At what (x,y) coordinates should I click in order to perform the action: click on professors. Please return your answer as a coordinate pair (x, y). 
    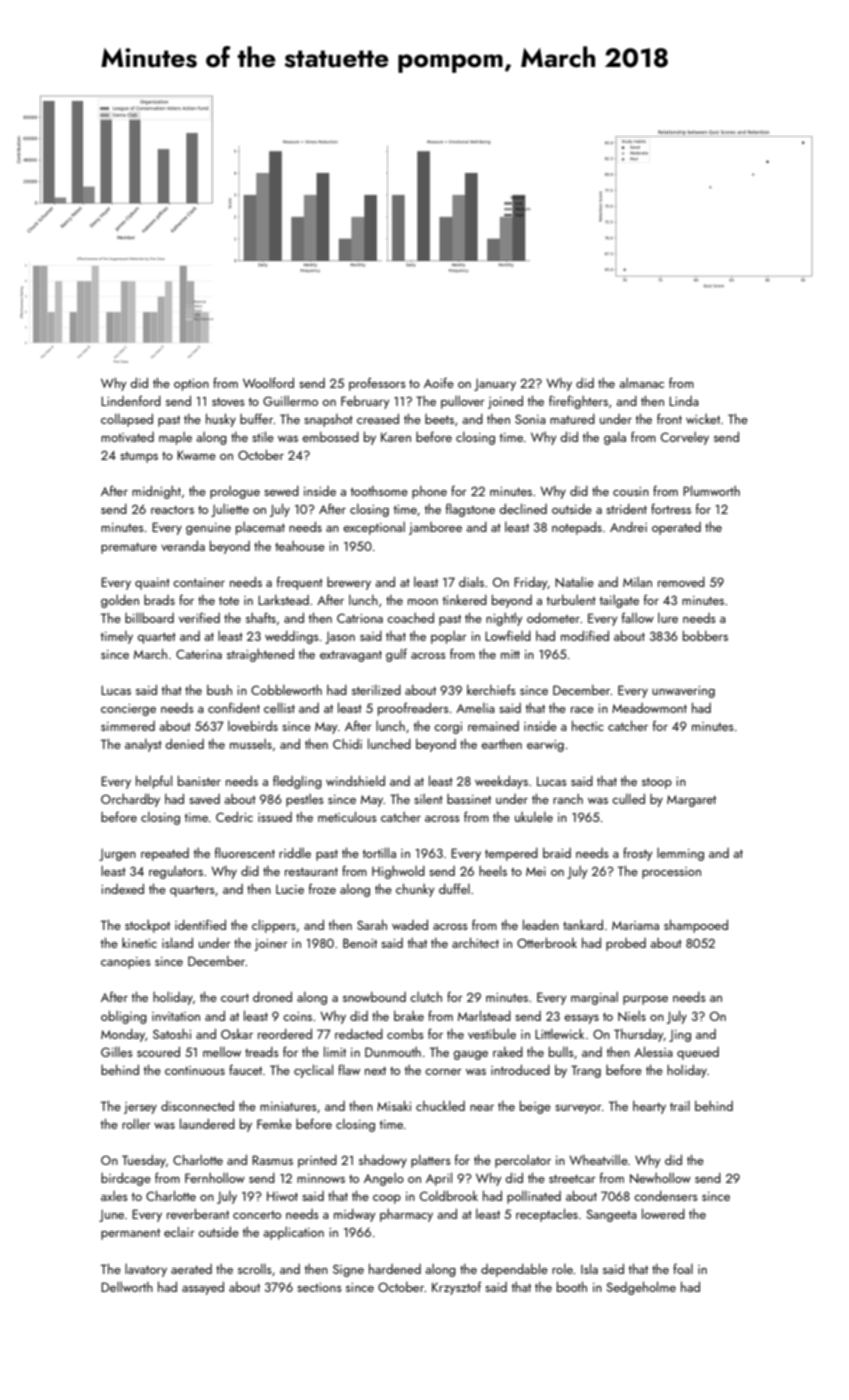
    Looking at the image, I should click on (377, 384).
